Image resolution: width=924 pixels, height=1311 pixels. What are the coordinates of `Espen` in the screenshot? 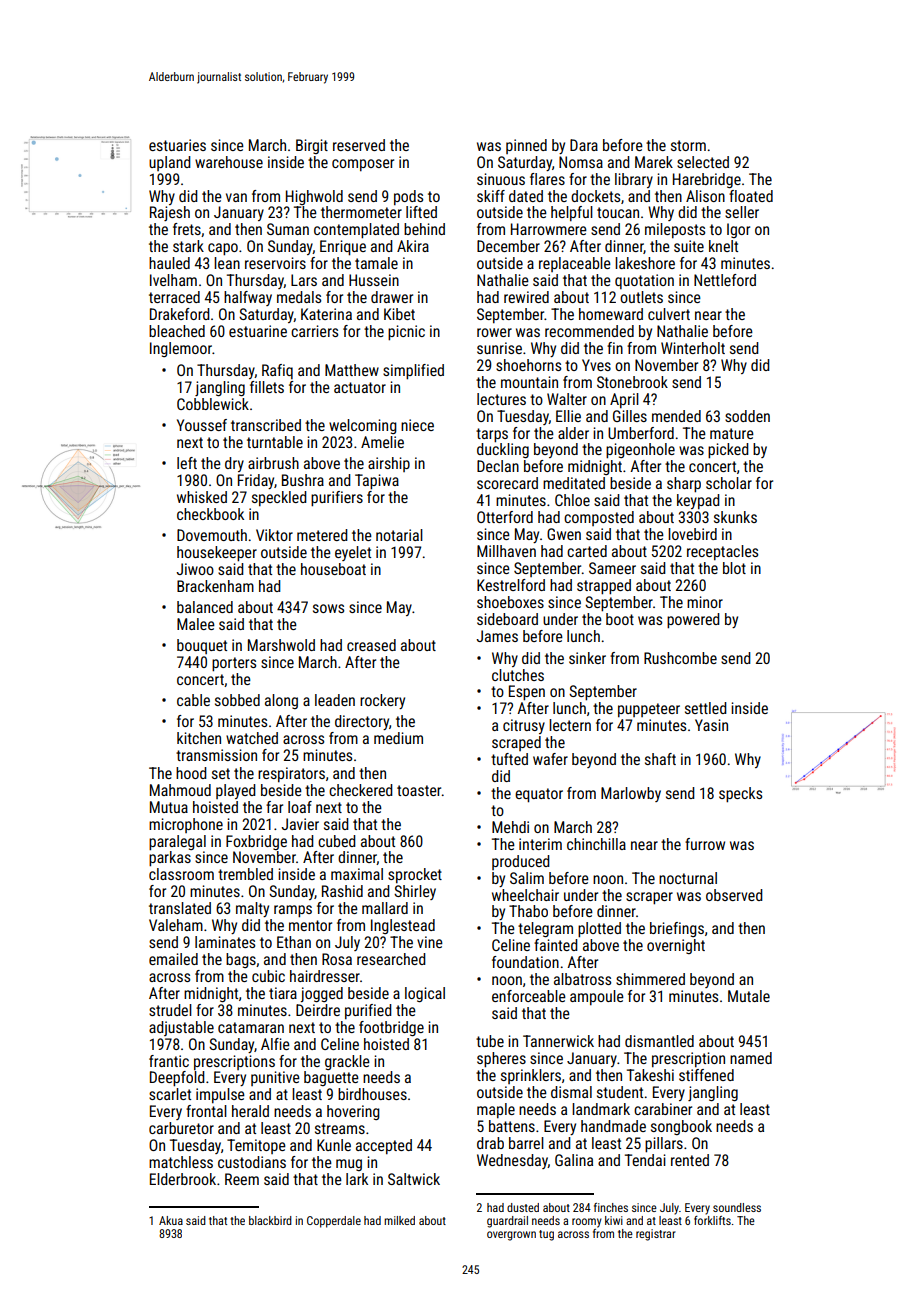 It's located at (527, 693).
